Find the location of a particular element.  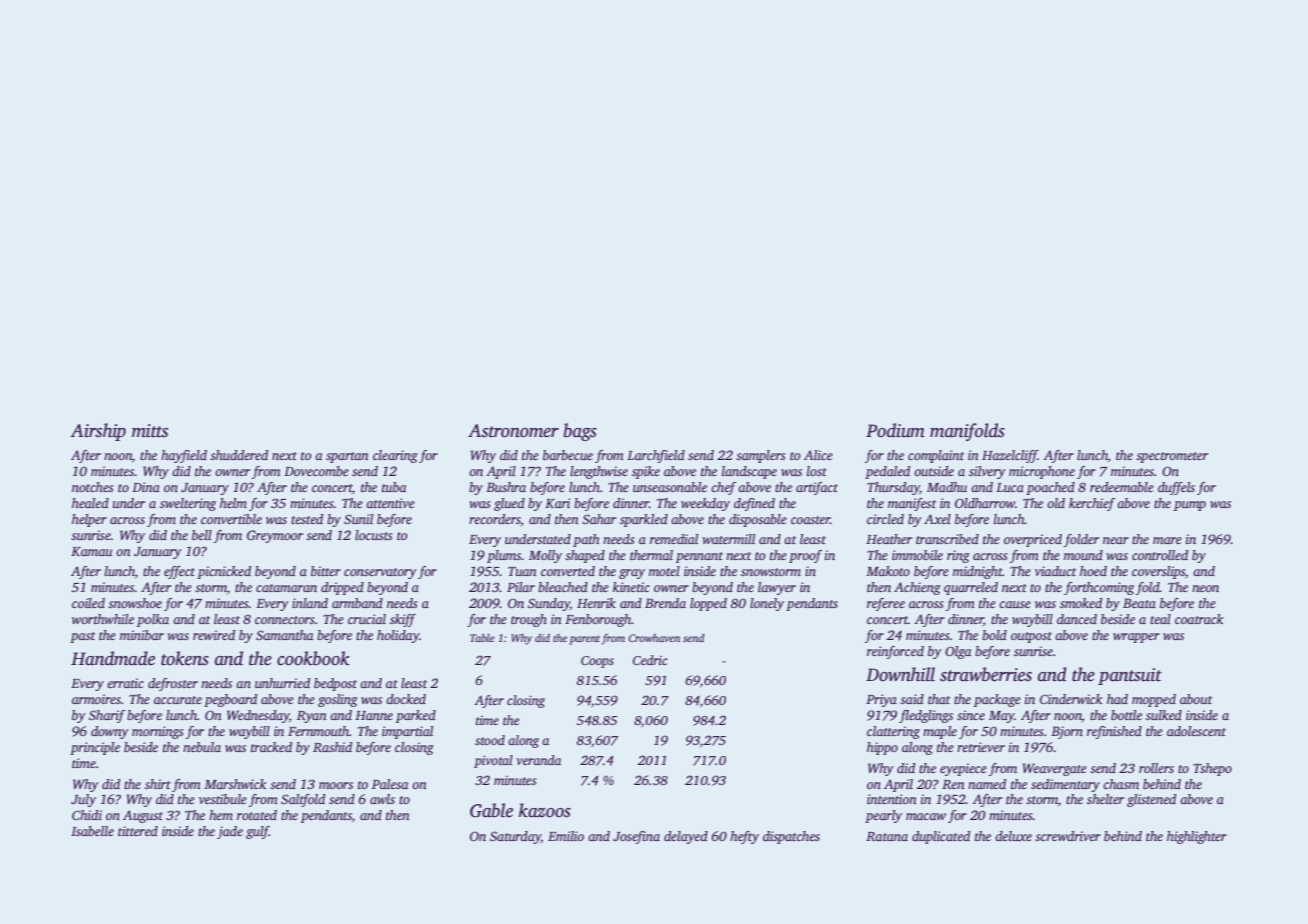

mitts is located at coordinates (150, 431).
